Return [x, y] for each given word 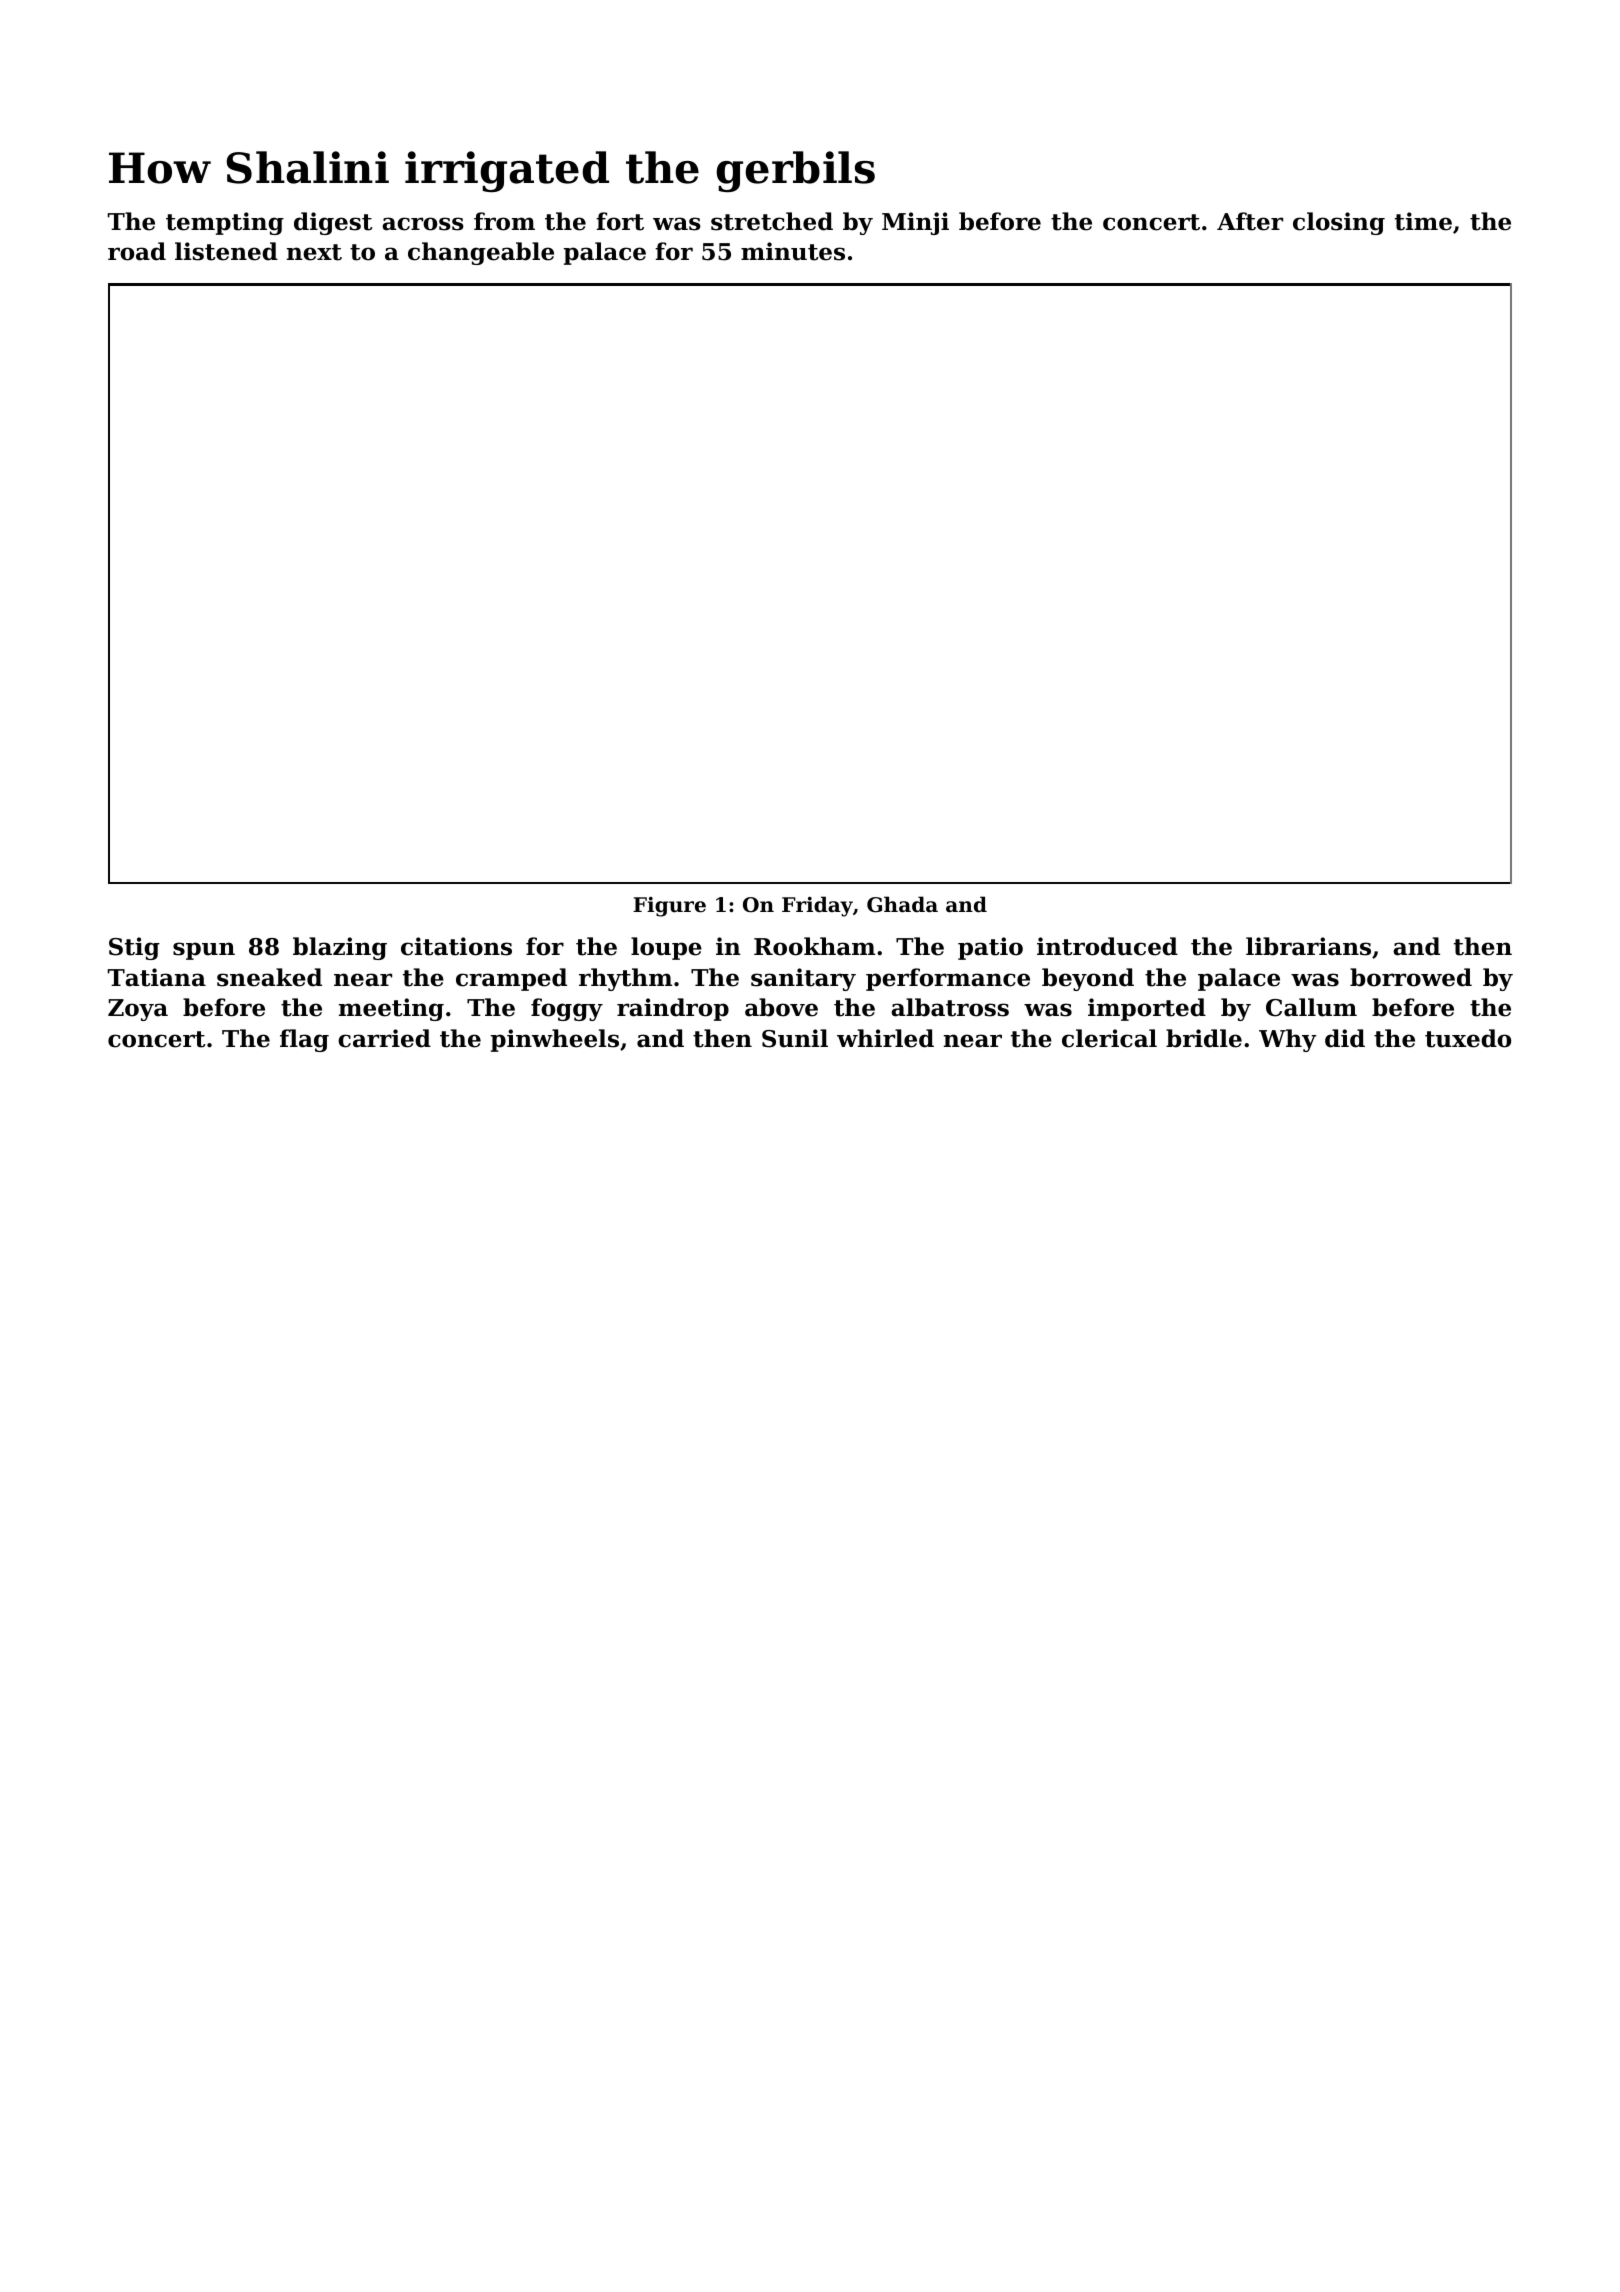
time [1423, 221]
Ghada [902, 904]
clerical [1109, 1038]
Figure [669, 907]
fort [620, 221]
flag [304, 1040]
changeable [481, 253]
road [137, 251]
